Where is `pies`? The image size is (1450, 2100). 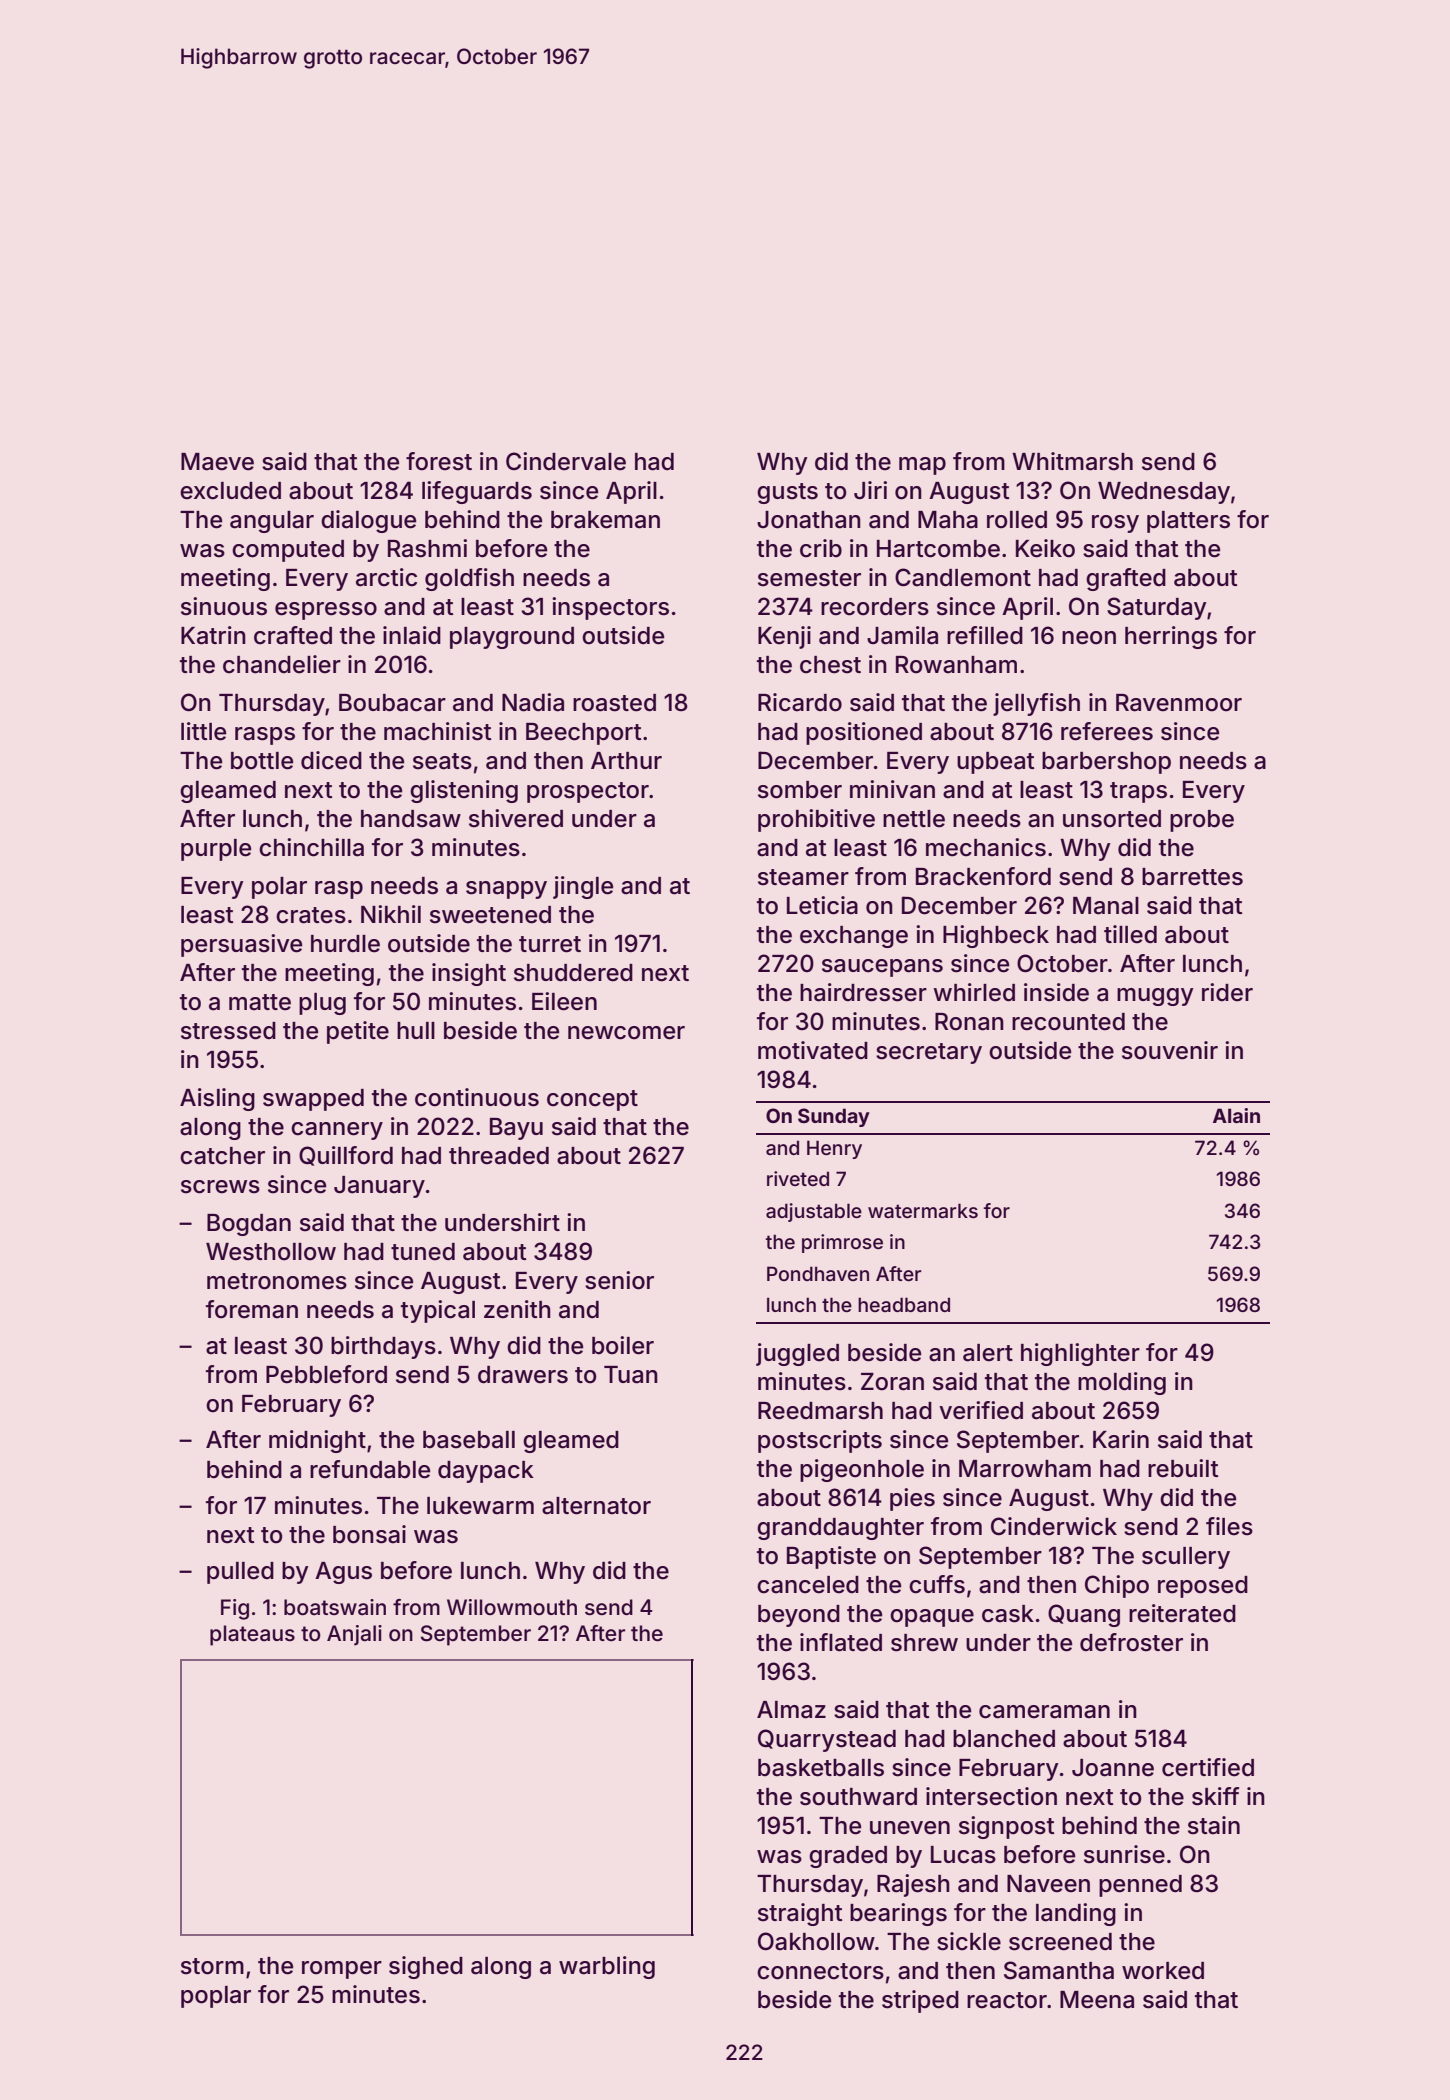 pies is located at coordinates (912, 1499).
